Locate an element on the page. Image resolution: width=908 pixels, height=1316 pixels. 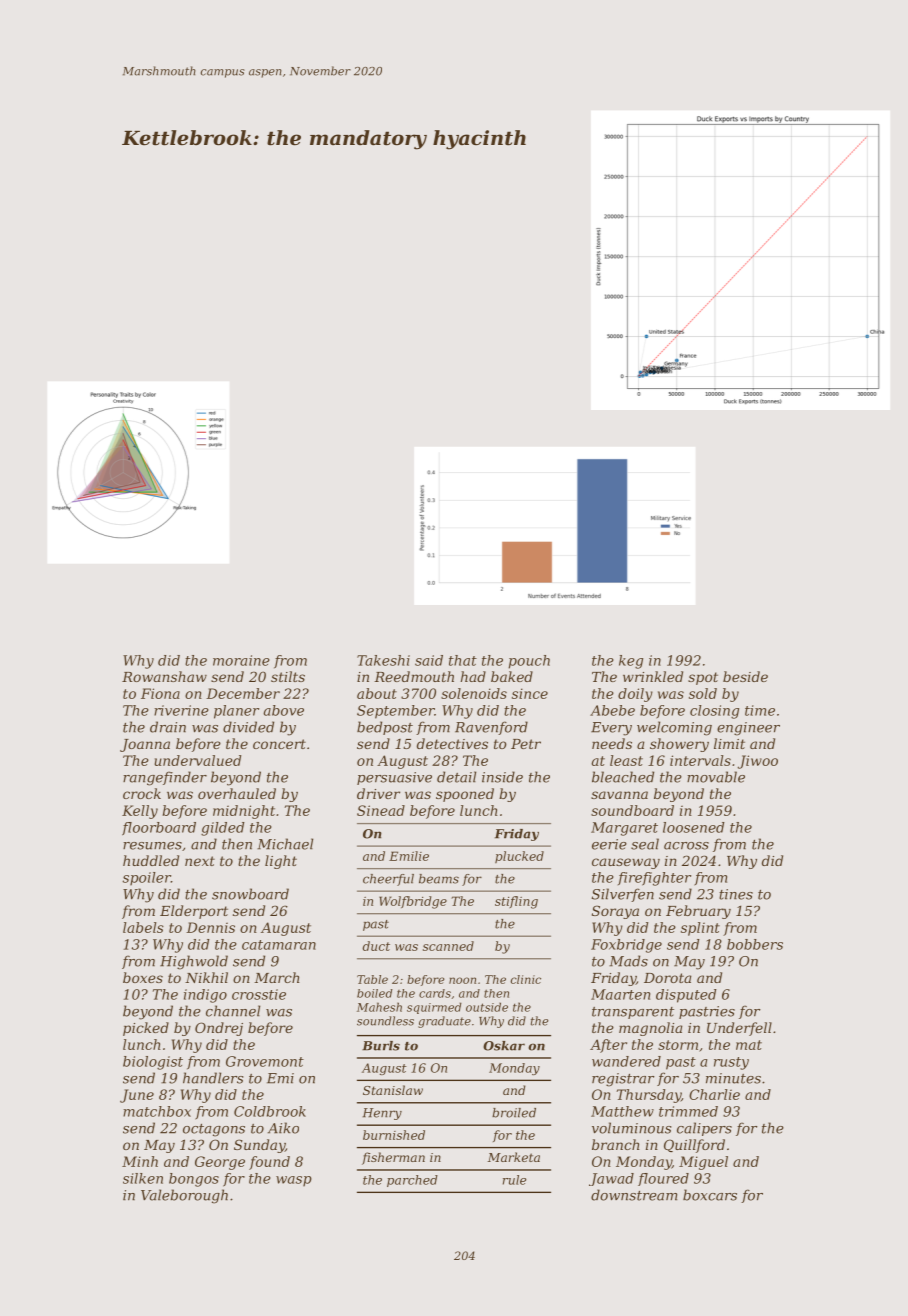
beside is located at coordinates (745, 676).
